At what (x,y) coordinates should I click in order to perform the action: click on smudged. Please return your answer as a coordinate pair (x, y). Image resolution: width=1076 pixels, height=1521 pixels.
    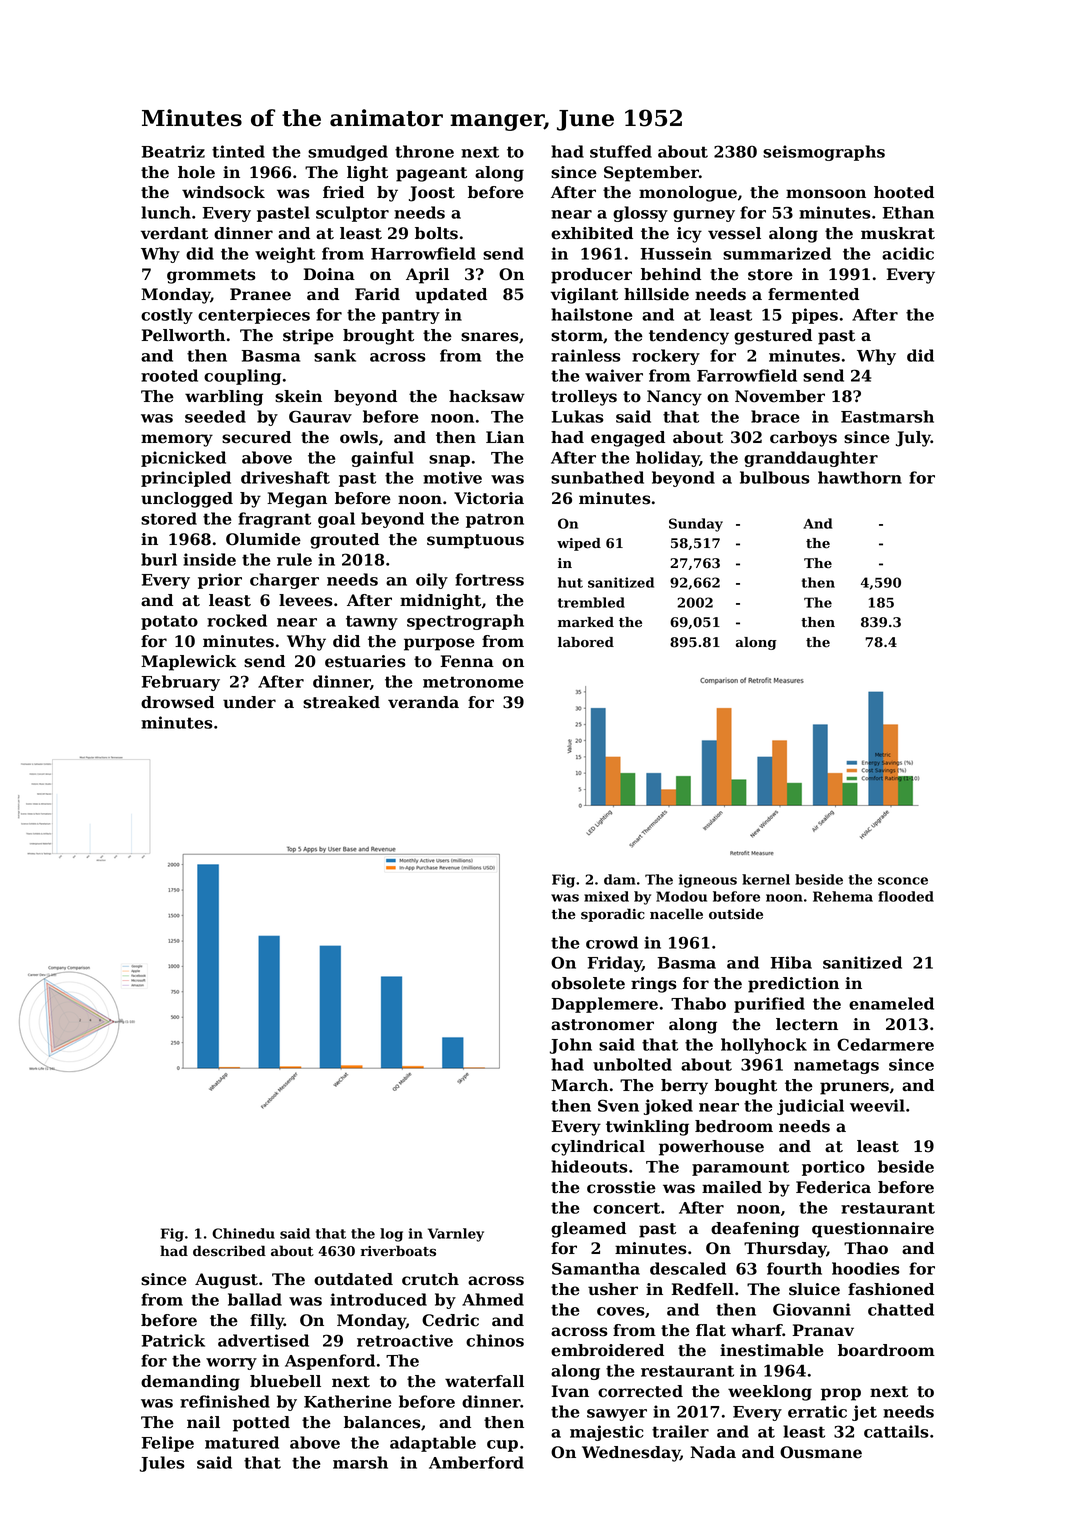
    Looking at the image, I should click on (348, 153).
